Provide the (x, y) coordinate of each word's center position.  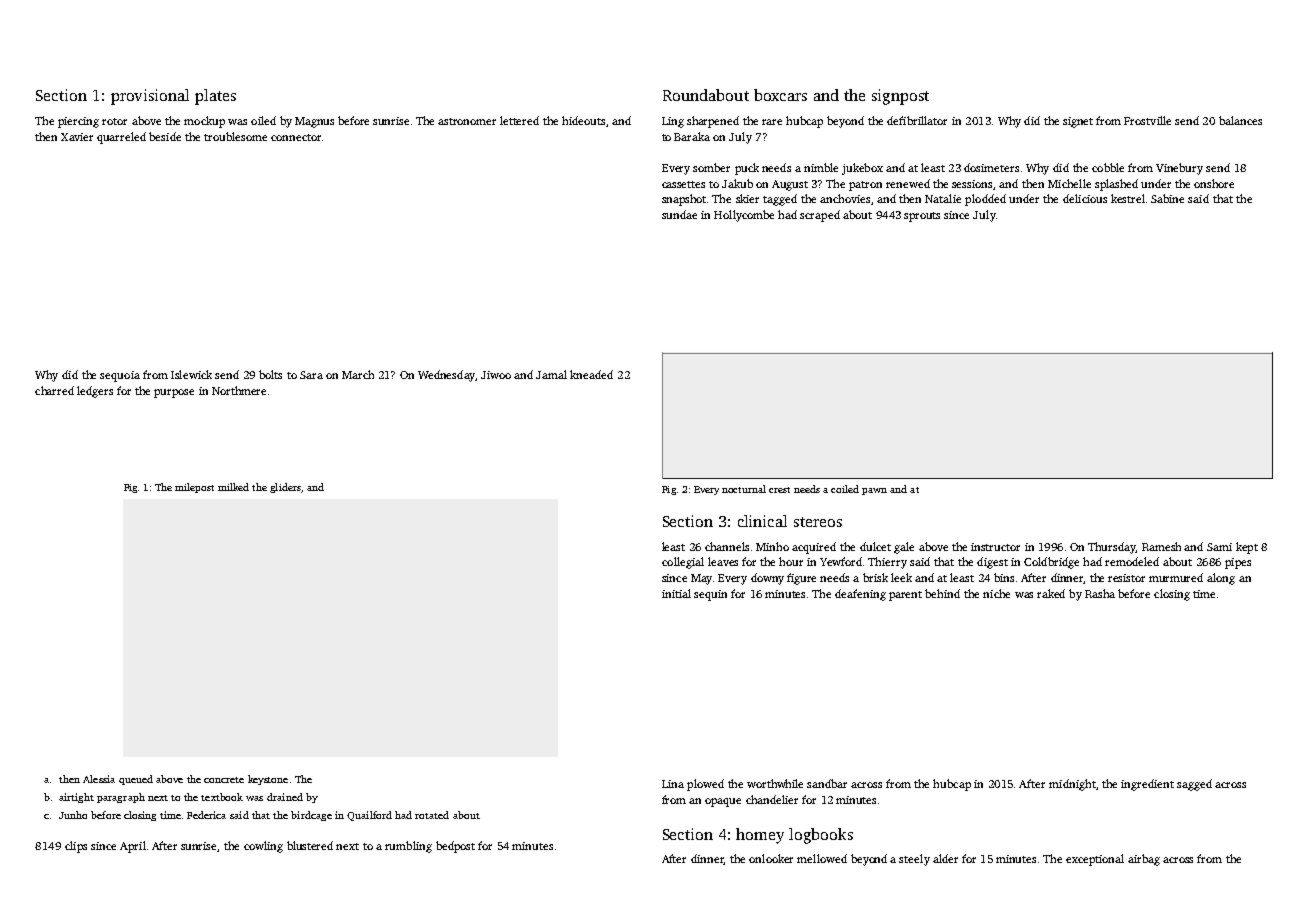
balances (1240, 120)
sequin (710, 595)
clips (76, 847)
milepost (194, 488)
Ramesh (1161, 546)
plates (215, 97)
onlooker (771, 858)
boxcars (780, 95)
